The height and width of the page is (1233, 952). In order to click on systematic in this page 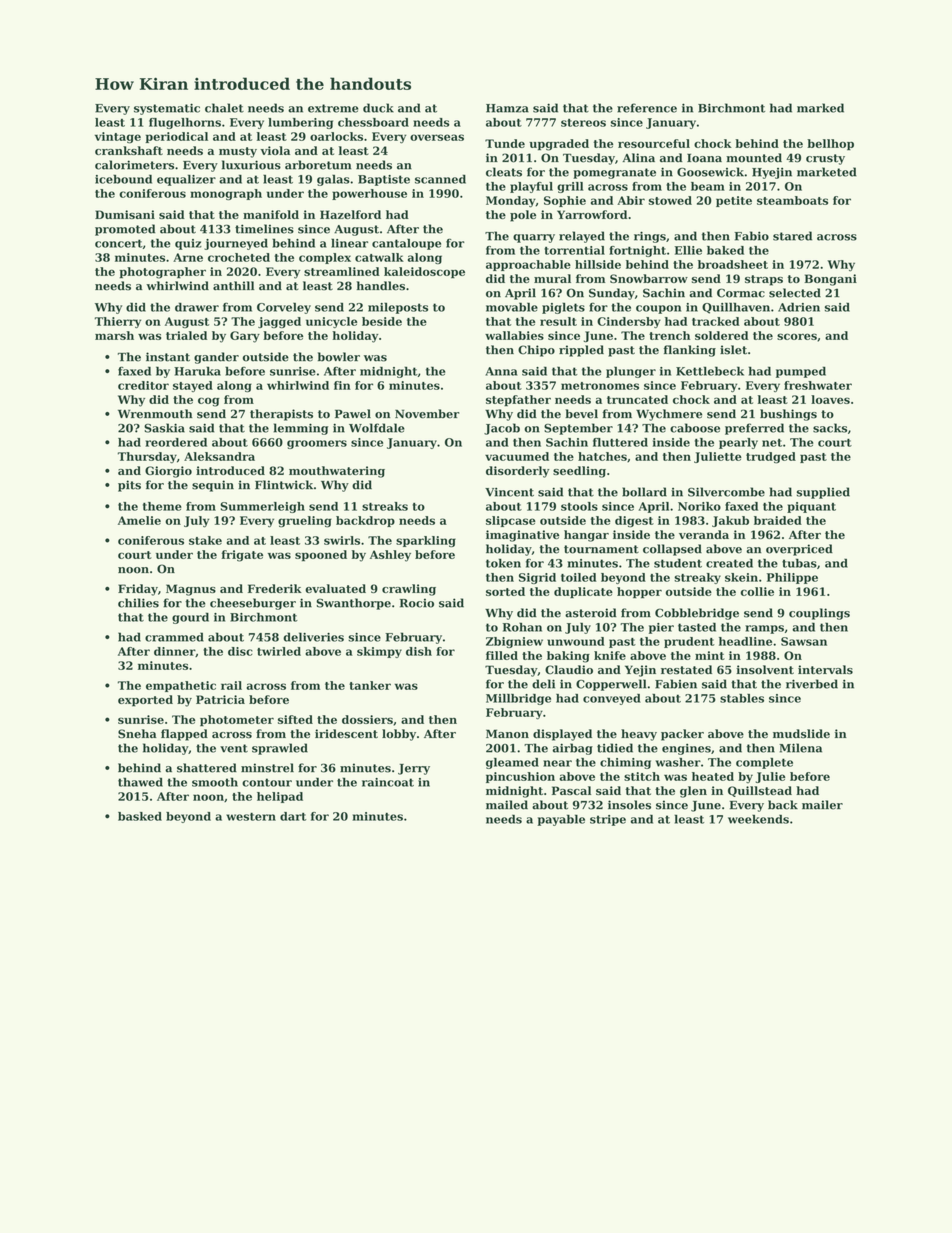, I will do `click(167, 109)`.
